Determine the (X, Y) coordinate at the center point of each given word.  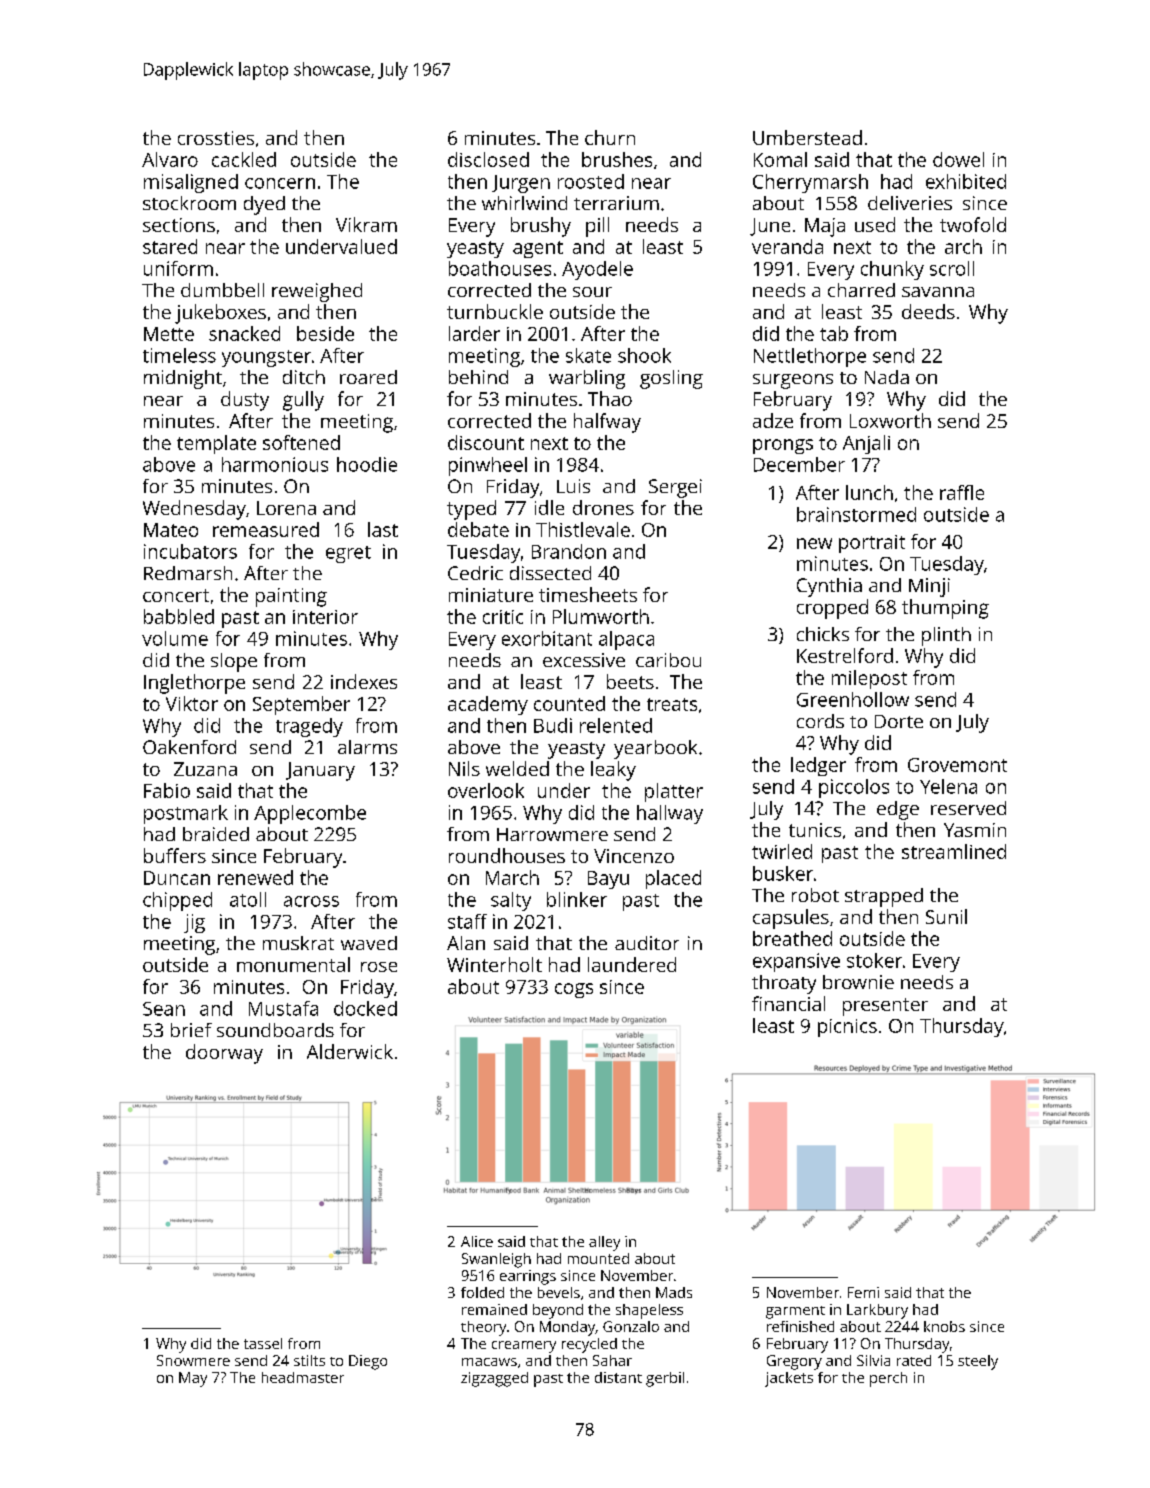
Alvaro (170, 159)
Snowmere (193, 1360)
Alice (477, 1241)
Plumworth (601, 616)
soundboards (275, 1030)
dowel (958, 159)
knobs (944, 1326)
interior (325, 617)
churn (610, 137)
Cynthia (829, 587)
